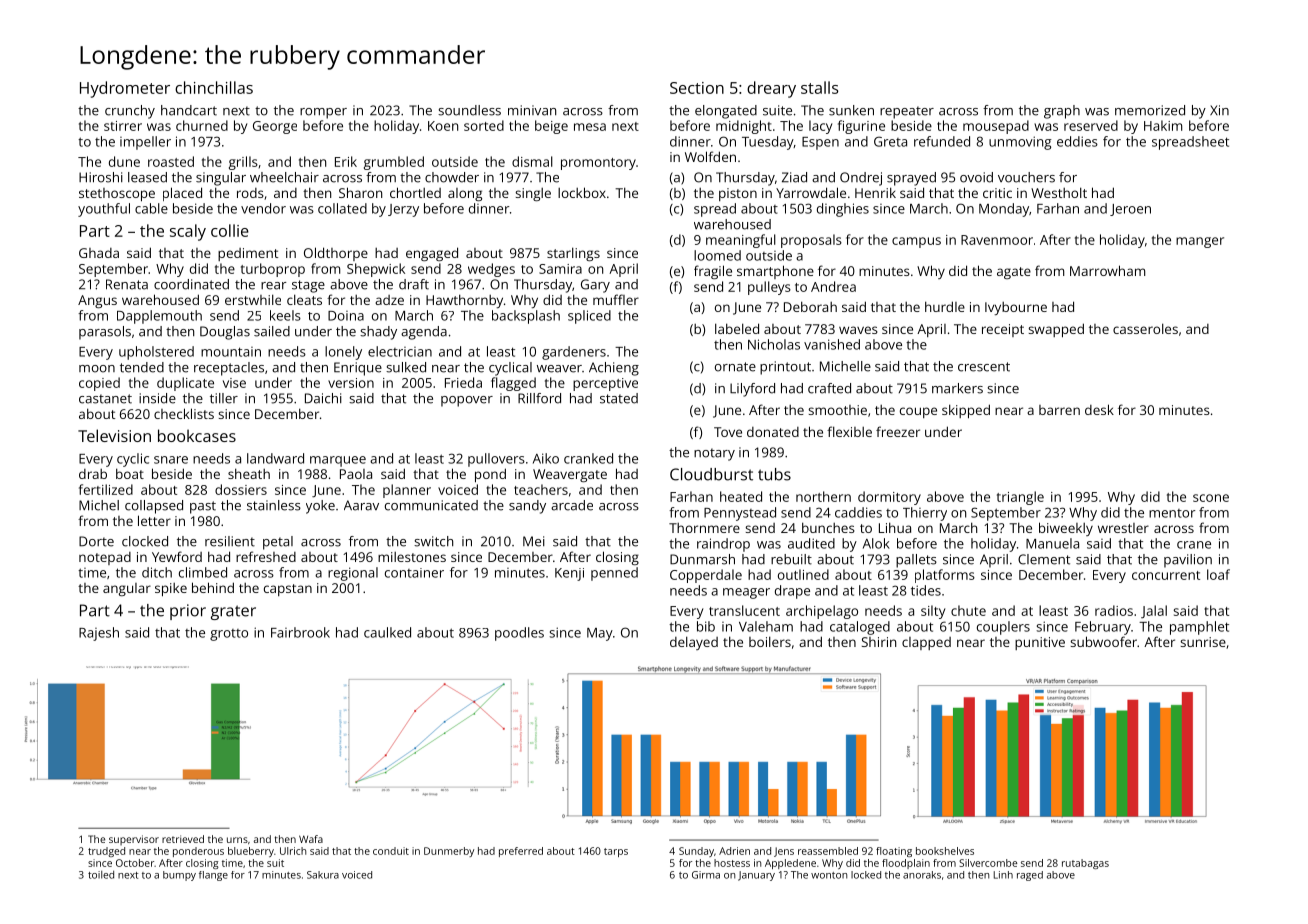  I want to click on churned, so click(202, 125).
